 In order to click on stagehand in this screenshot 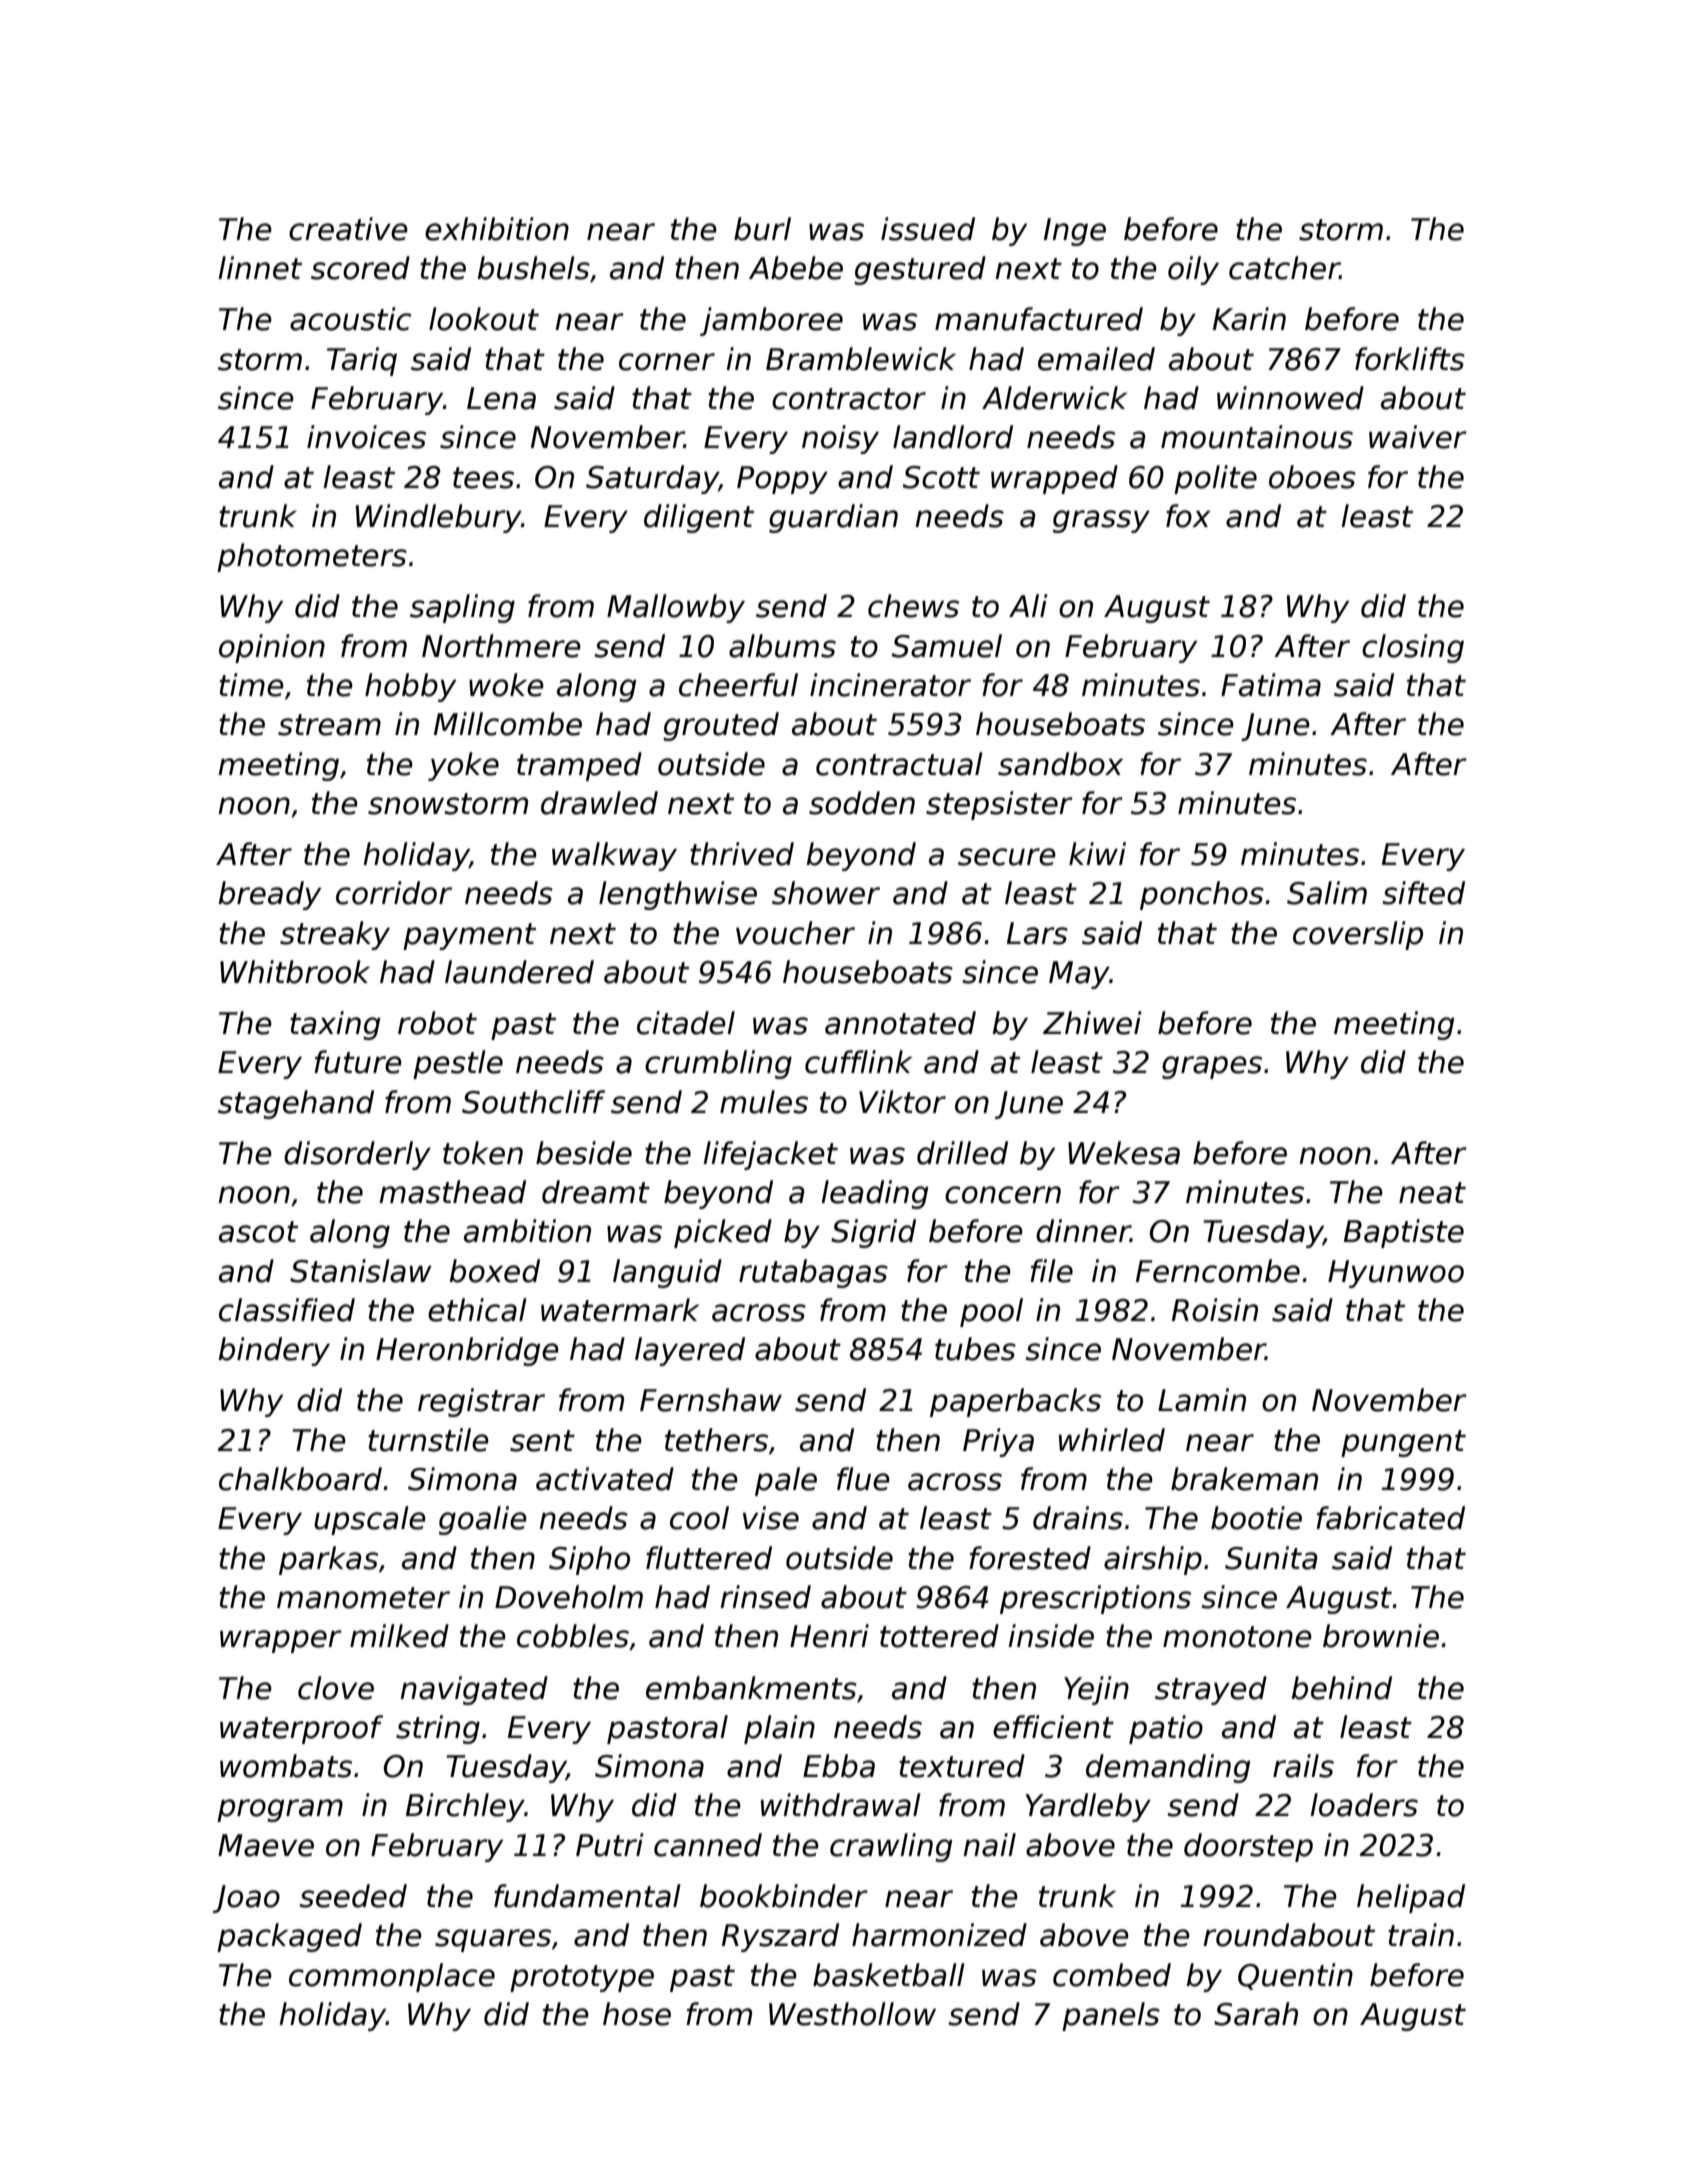, I will do `click(296, 1104)`.
